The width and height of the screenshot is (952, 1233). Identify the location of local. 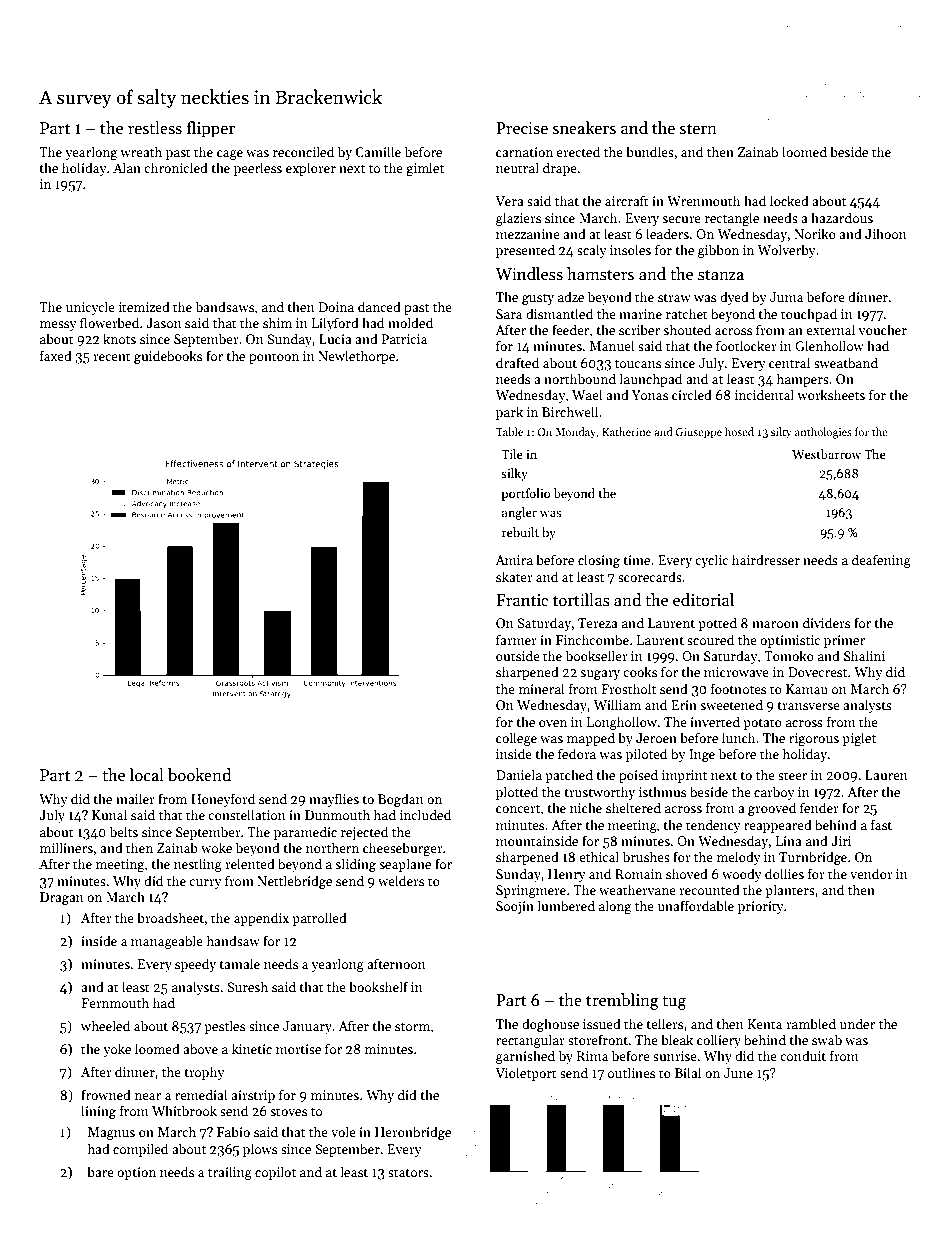
(147, 775).
